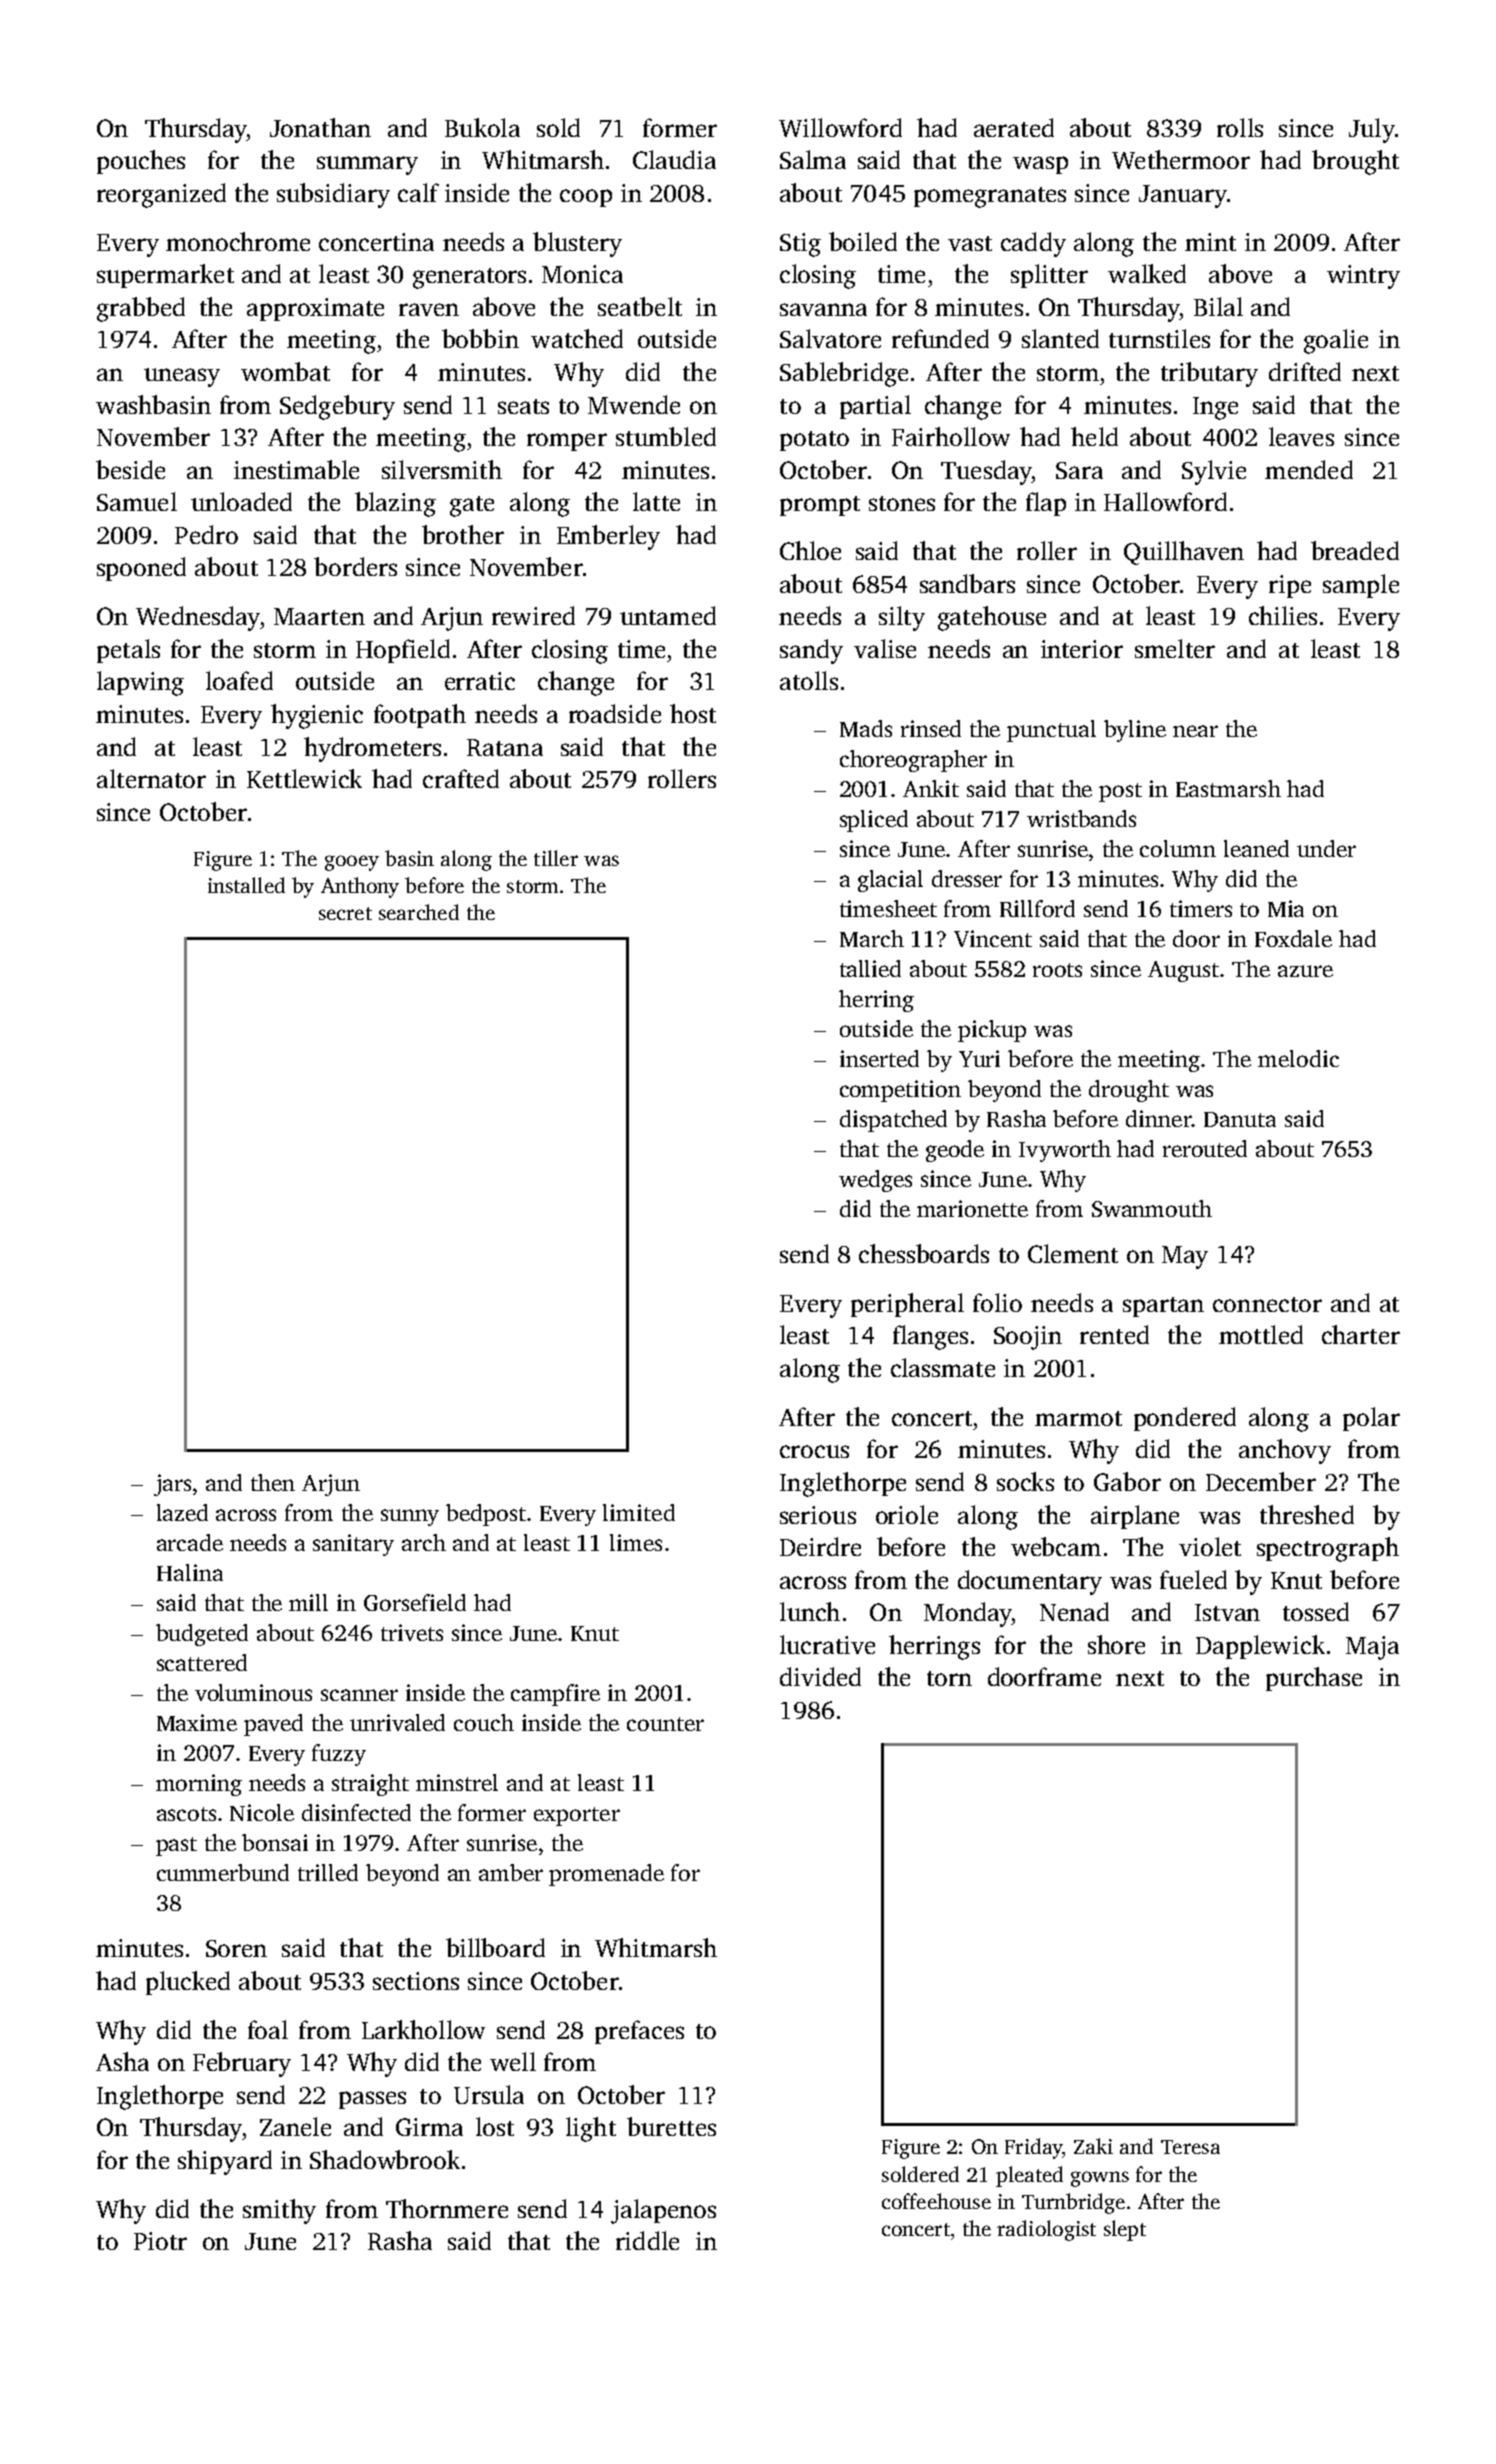 The image size is (1496, 2464). Describe the element at coordinates (1240, 127) in the screenshot. I see `rolls` at that location.
